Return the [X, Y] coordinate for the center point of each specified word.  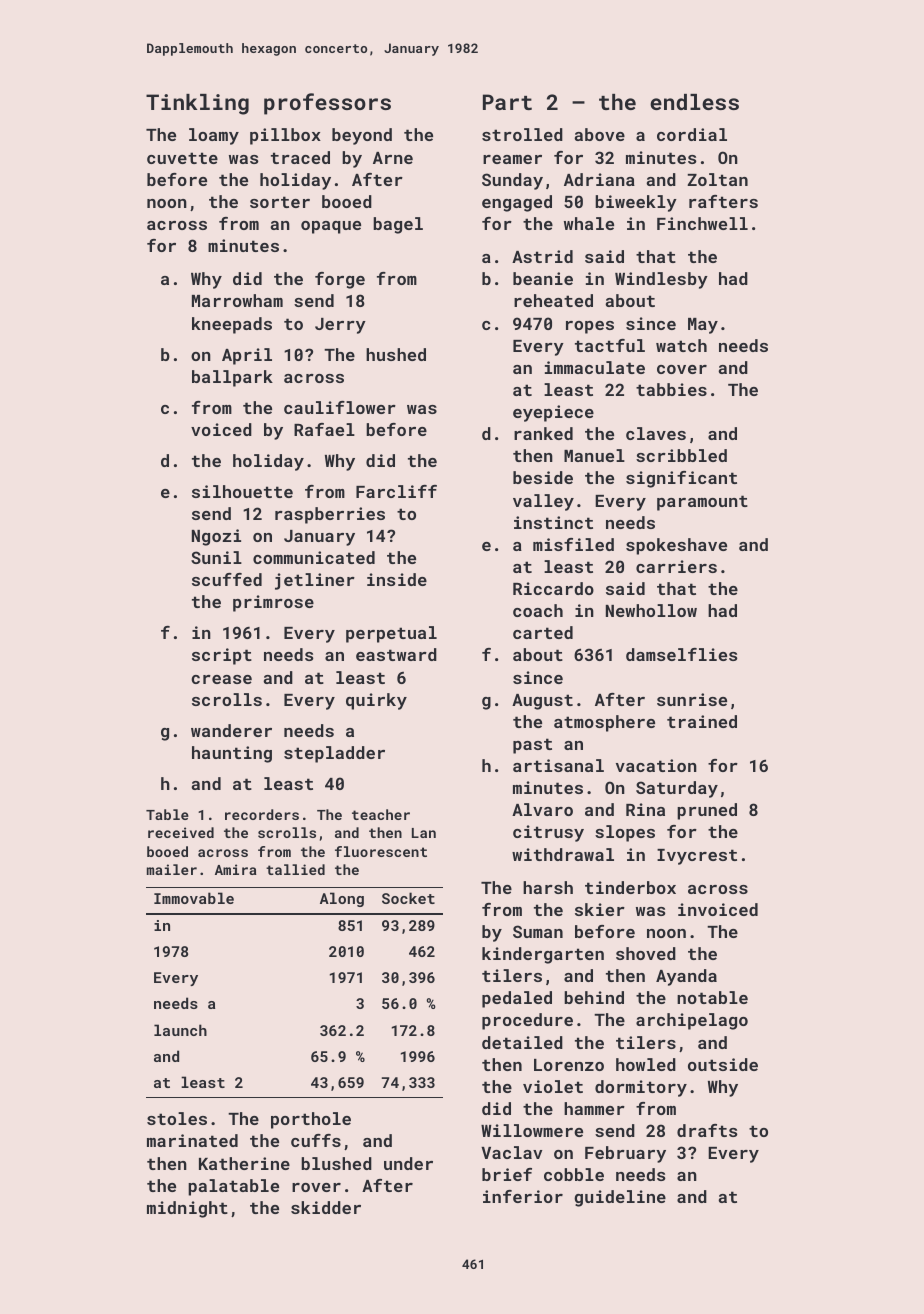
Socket [408, 898]
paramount [702, 503]
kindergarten [543, 955]
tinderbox [630, 887]
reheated [553, 300]
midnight [187, 1209]
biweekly [636, 203]
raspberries [330, 515]
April [247, 356]
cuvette [182, 158]
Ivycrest [697, 857]
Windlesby [661, 280]
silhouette [242, 491]
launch [180, 1030]
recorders [262, 814]
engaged [517, 203]
